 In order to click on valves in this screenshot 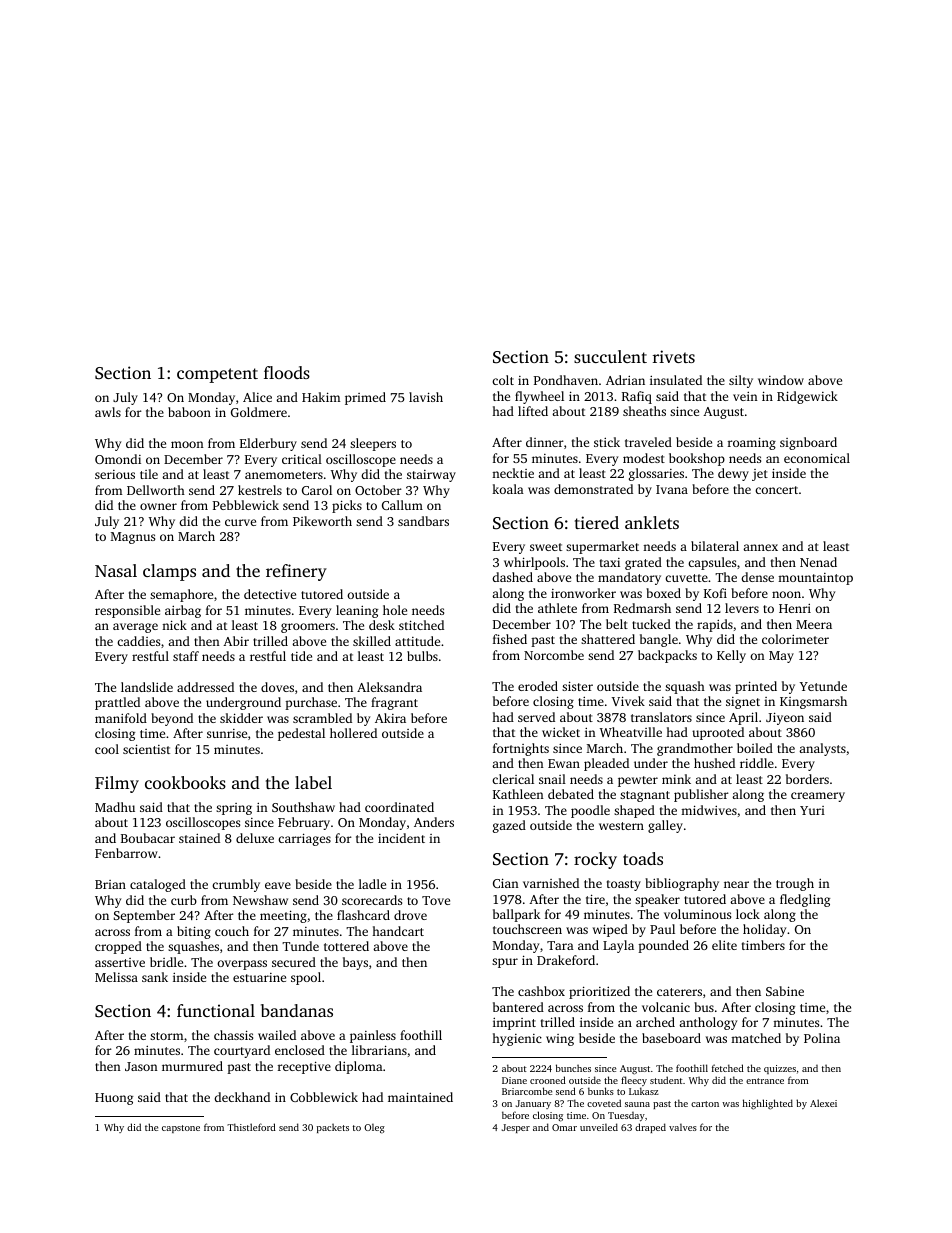, I will do `click(683, 1127)`.
